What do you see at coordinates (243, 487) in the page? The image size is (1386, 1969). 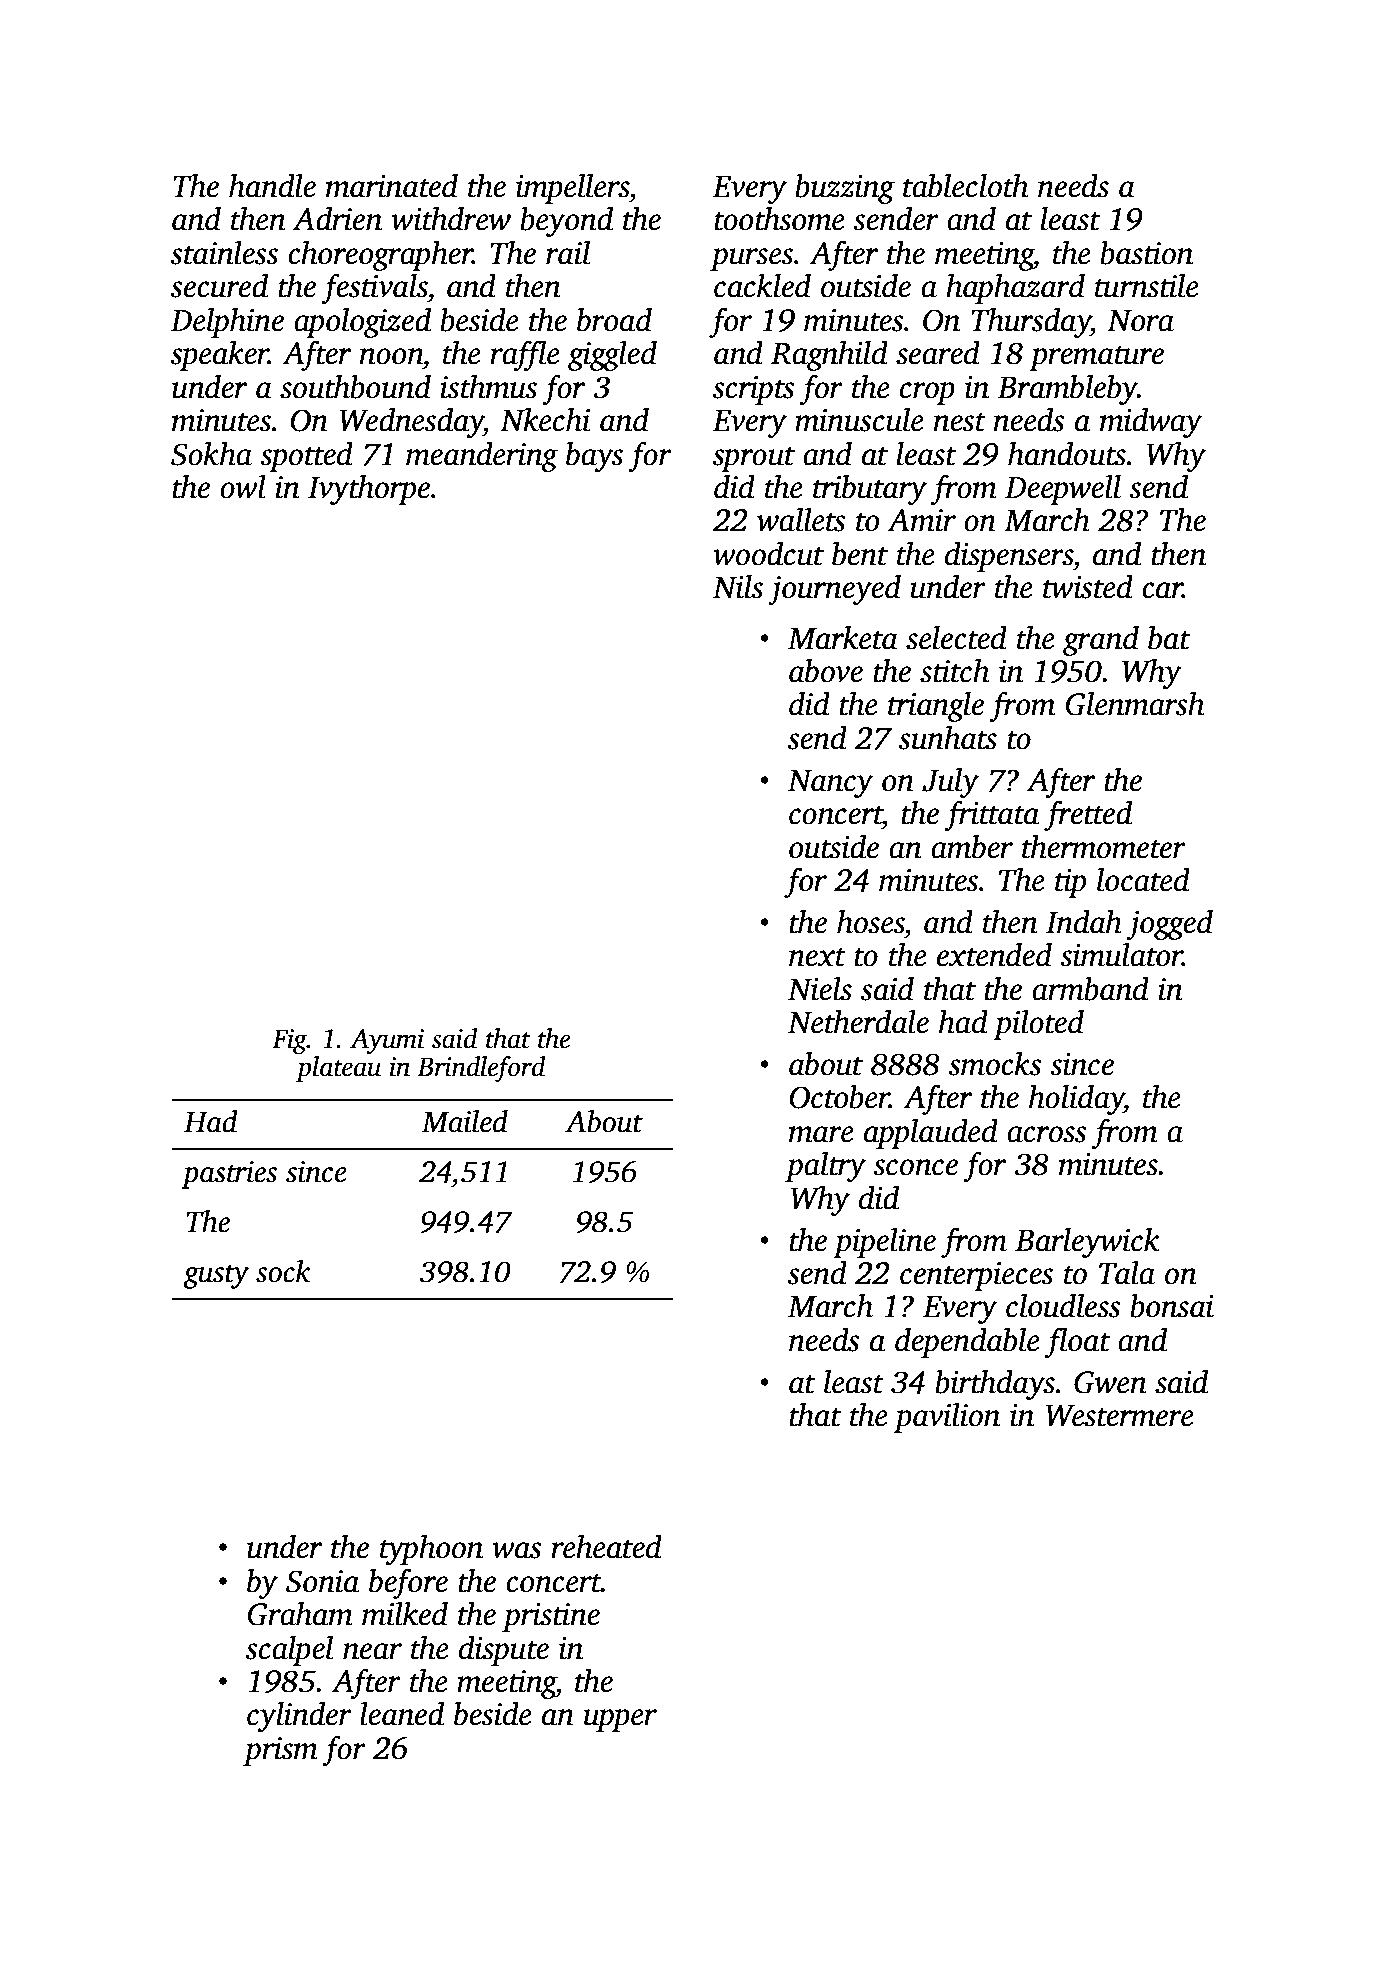 I see `owl` at bounding box center [243, 487].
